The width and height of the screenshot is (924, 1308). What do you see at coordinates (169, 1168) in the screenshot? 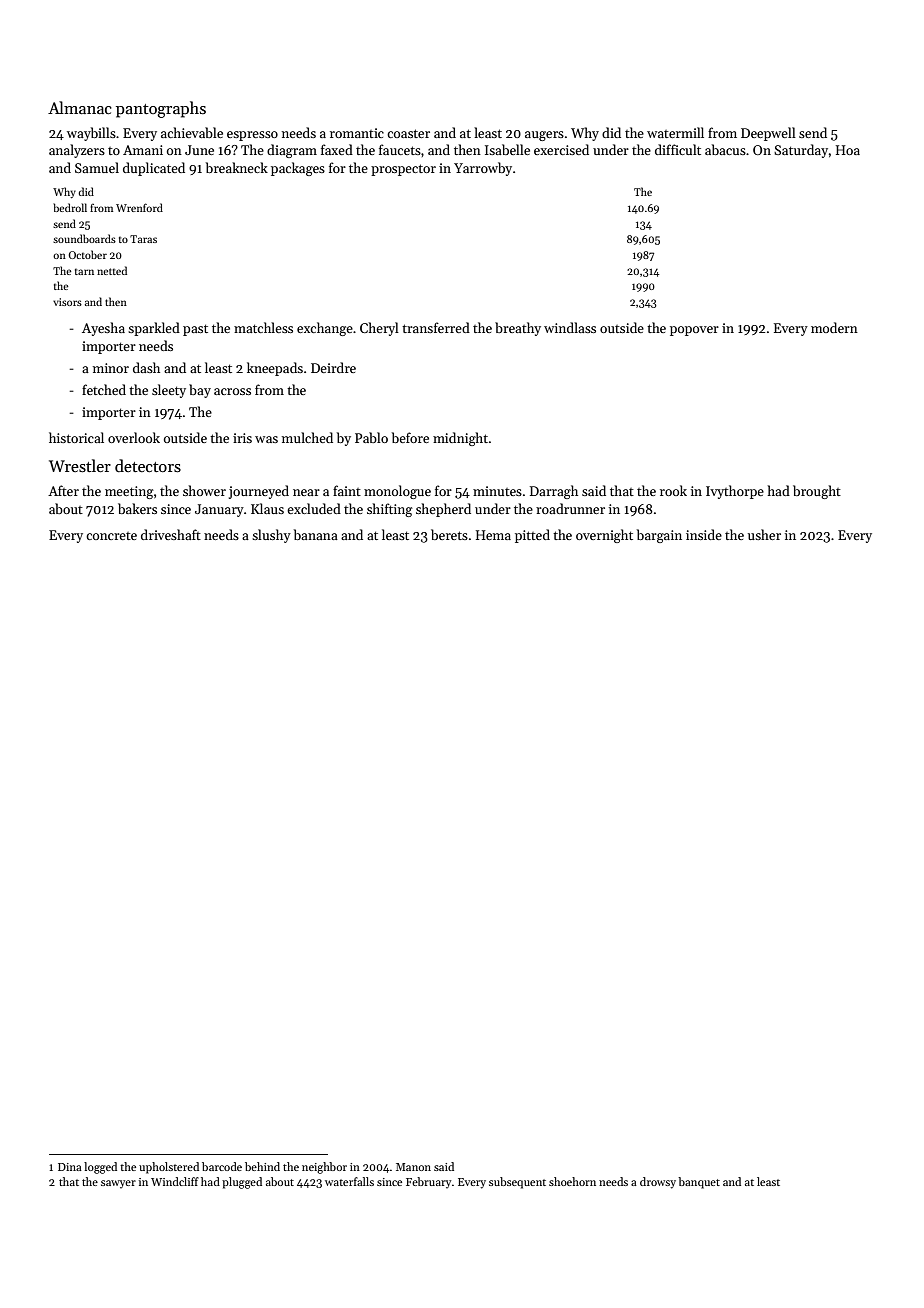
I see `upholstered` at bounding box center [169, 1168].
